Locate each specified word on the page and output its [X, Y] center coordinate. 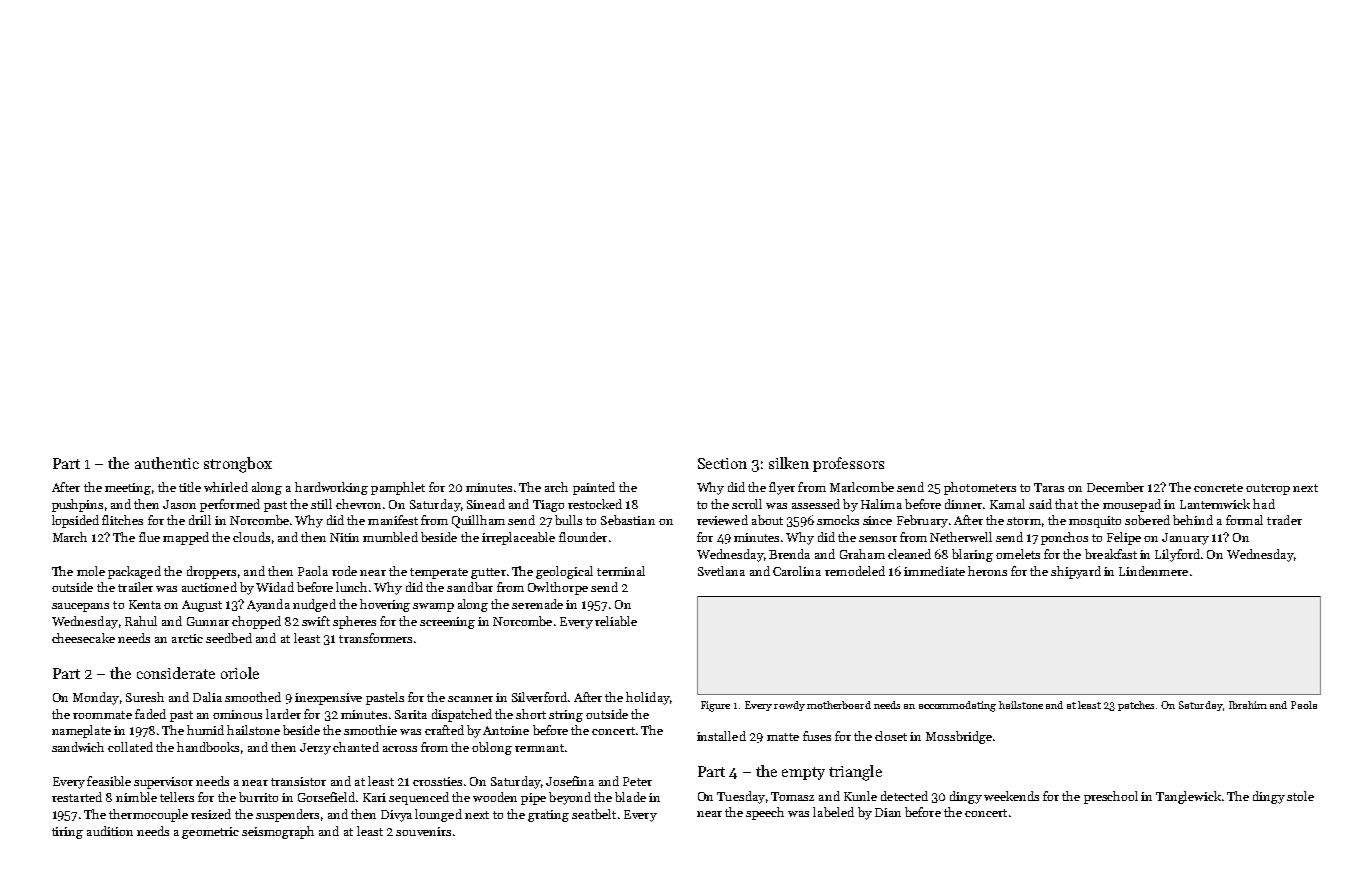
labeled [833, 812]
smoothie [370, 730]
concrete [1218, 488]
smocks [838, 520]
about [767, 520]
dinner [963, 504]
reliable [616, 621]
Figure [715, 706]
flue [149, 537]
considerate [176, 673]
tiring [67, 833]
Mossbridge [959, 737]
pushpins [77, 505]
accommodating [957, 706]
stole [1300, 796]
